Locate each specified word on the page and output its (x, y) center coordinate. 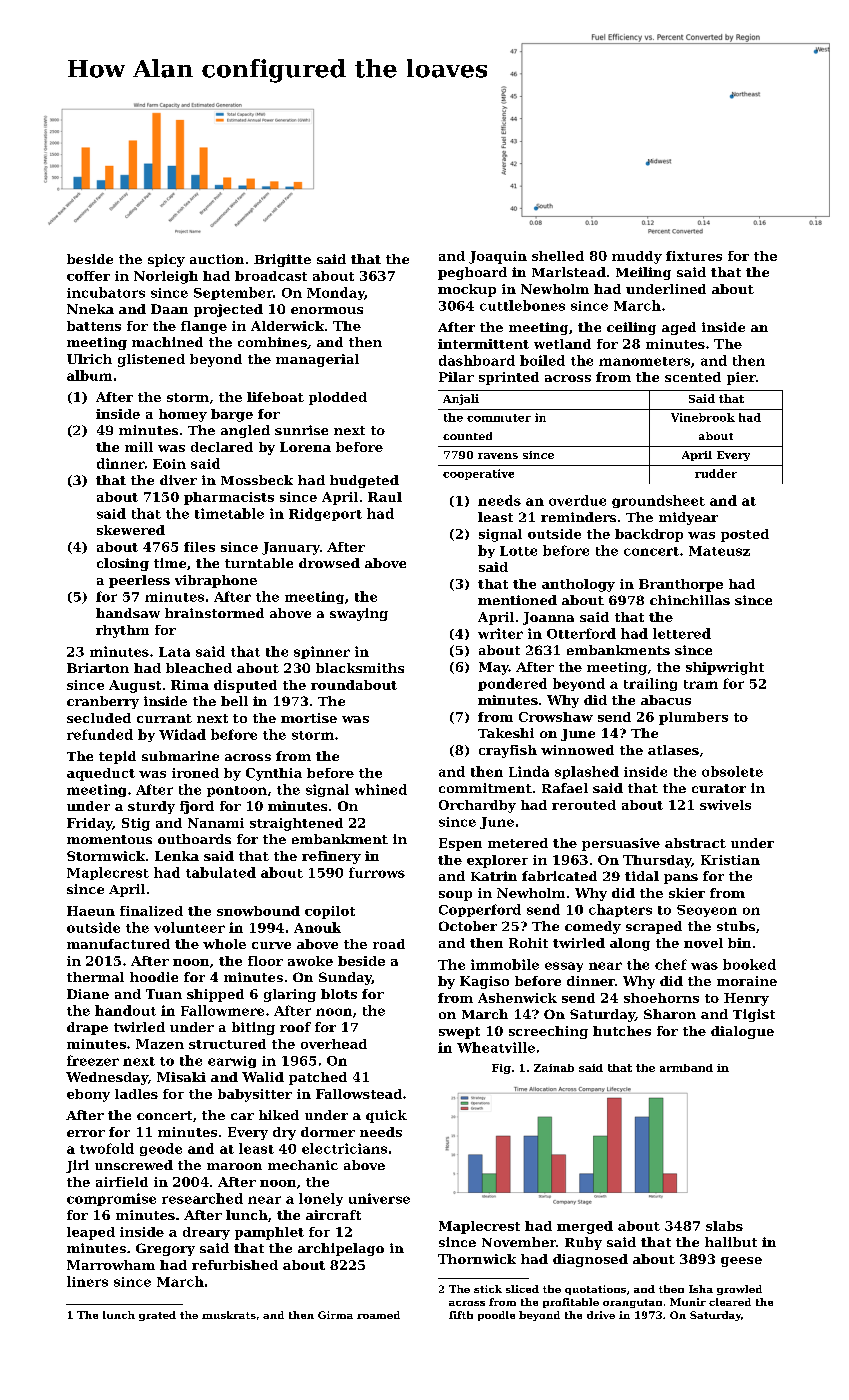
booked (749, 964)
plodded (338, 398)
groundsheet (658, 501)
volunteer (189, 927)
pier (741, 378)
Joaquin (498, 257)
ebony (88, 1095)
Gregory (165, 1249)
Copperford (480, 910)
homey (183, 415)
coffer (88, 276)
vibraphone (216, 581)
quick (386, 1116)
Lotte (518, 551)
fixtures (694, 256)
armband (686, 1068)
